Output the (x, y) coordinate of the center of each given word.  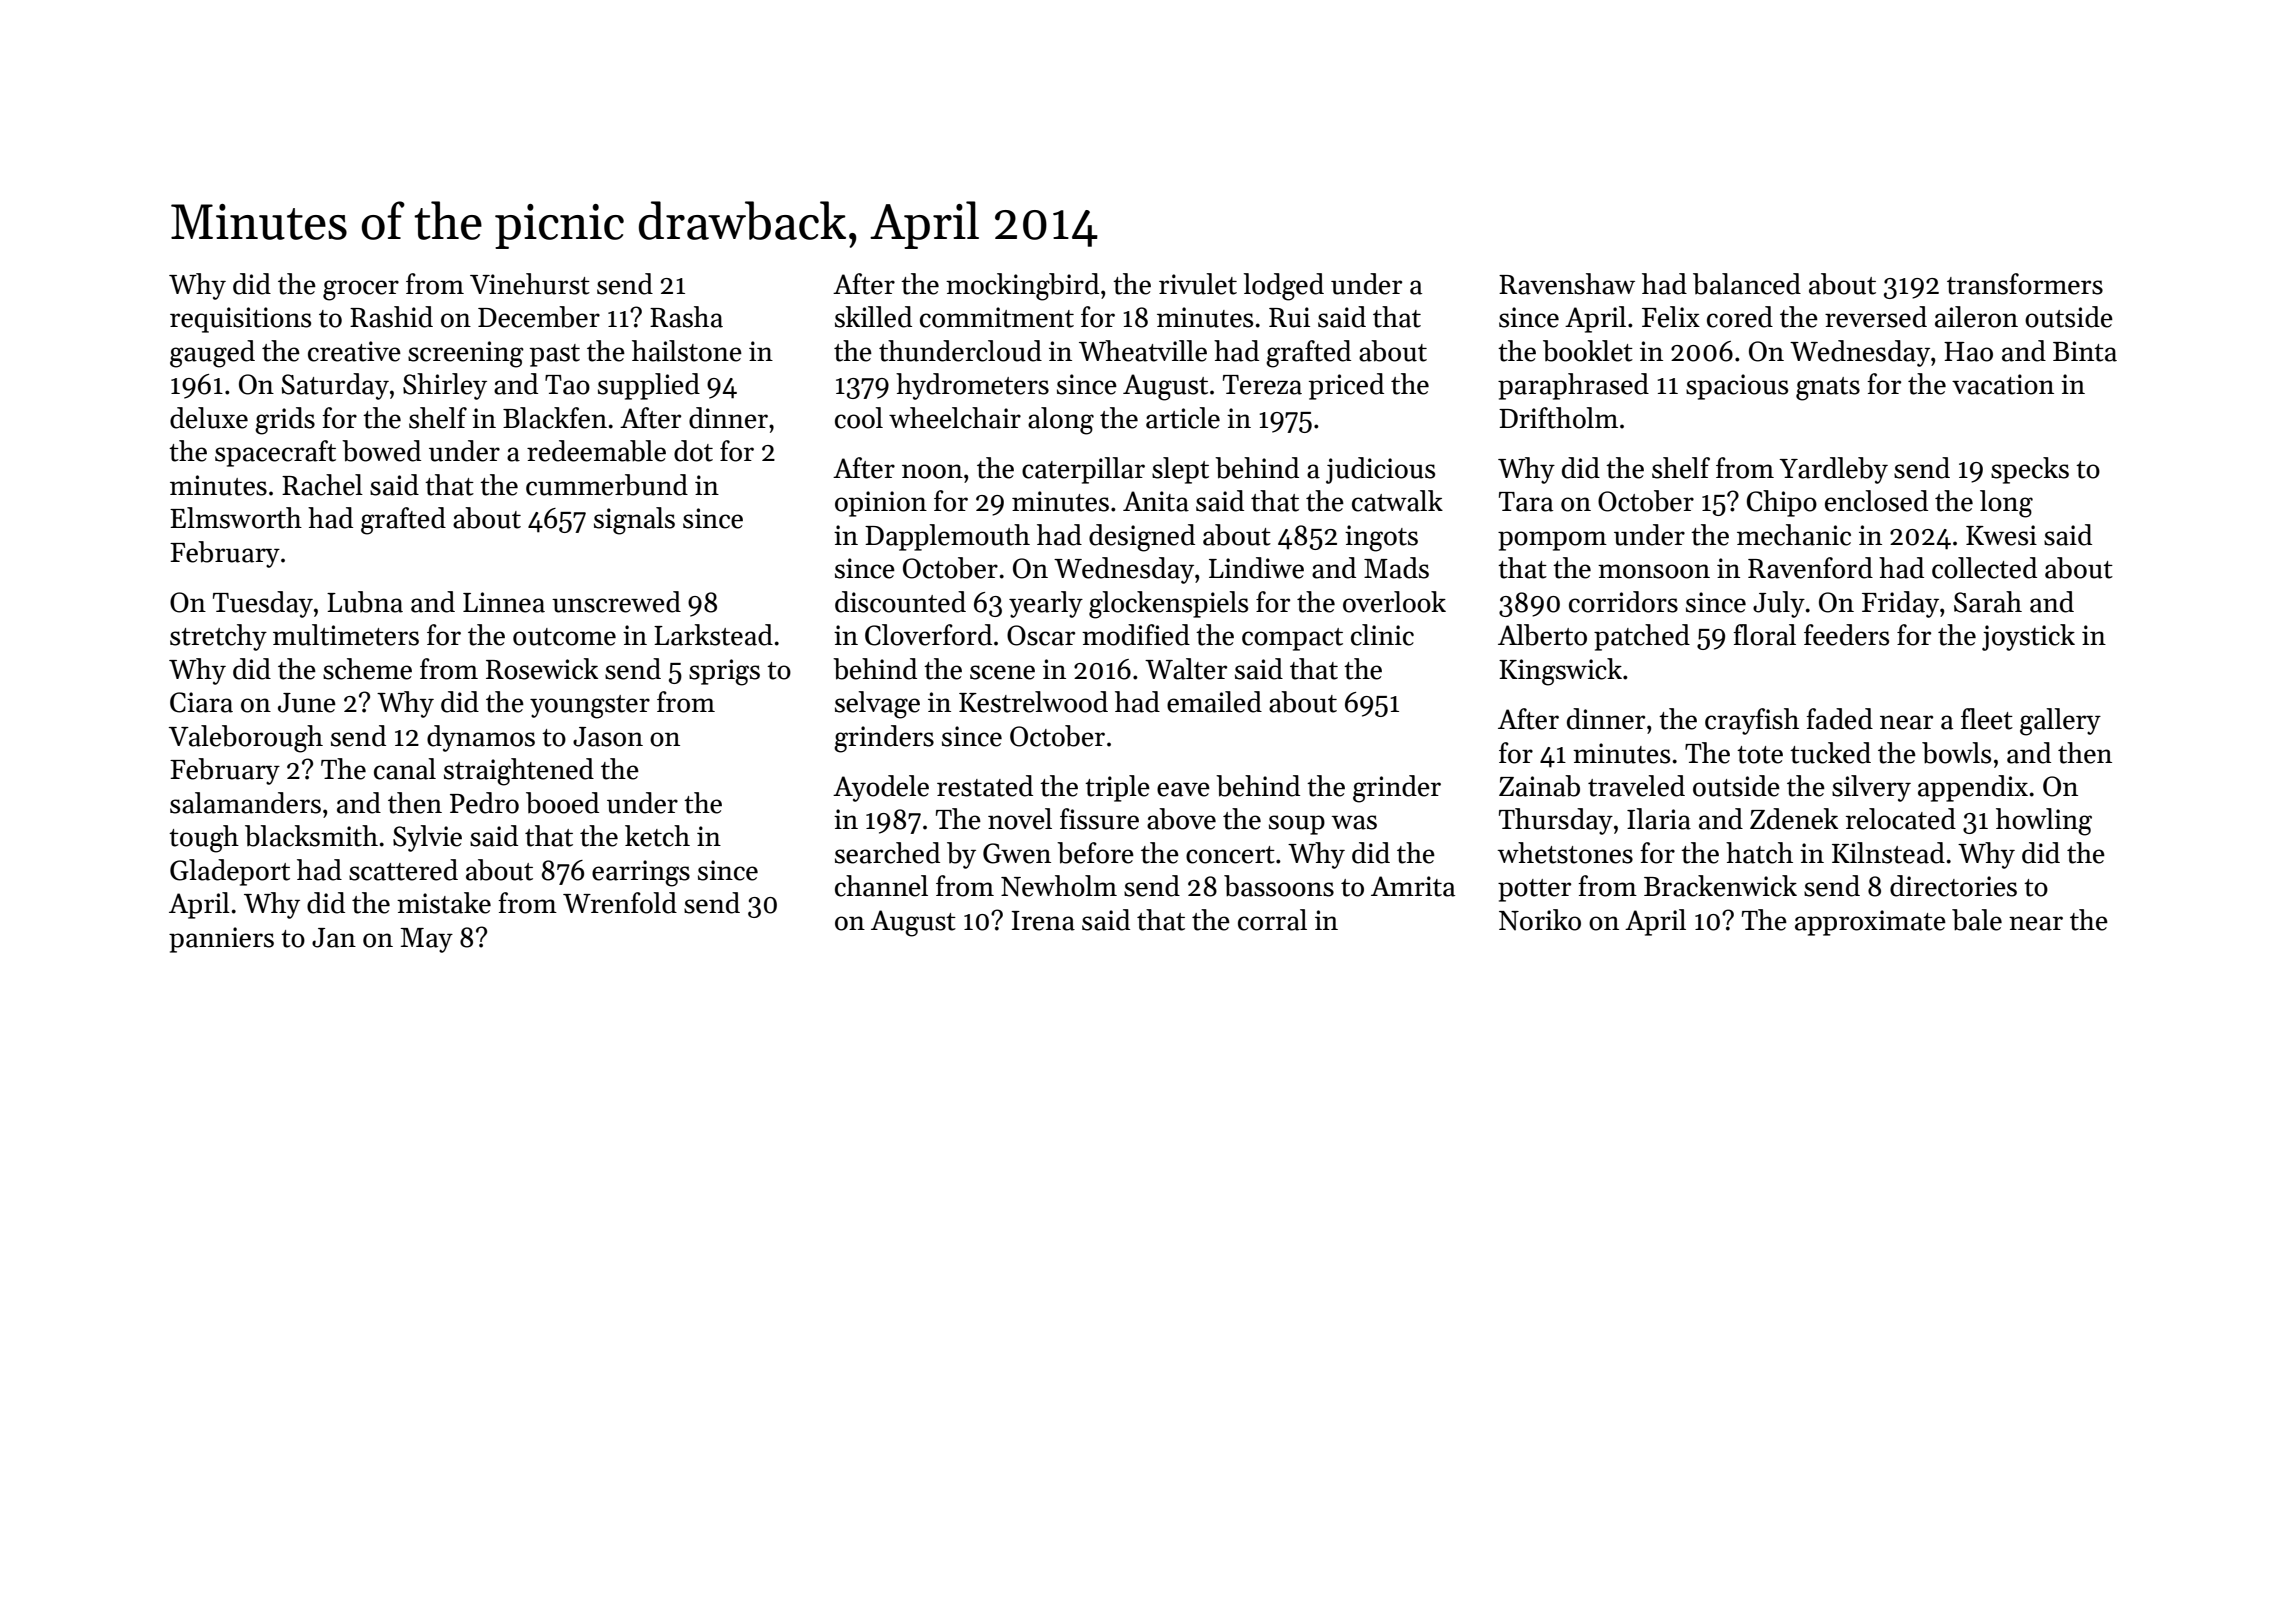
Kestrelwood (1033, 702)
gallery (2060, 722)
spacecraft (275, 453)
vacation (2003, 384)
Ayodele (881, 788)
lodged (1284, 287)
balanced (1747, 284)
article (1183, 418)
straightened (519, 772)
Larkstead (713, 635)
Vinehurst (530, 284)
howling (2044, 822)
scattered (403, 870)
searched (887, 853)
